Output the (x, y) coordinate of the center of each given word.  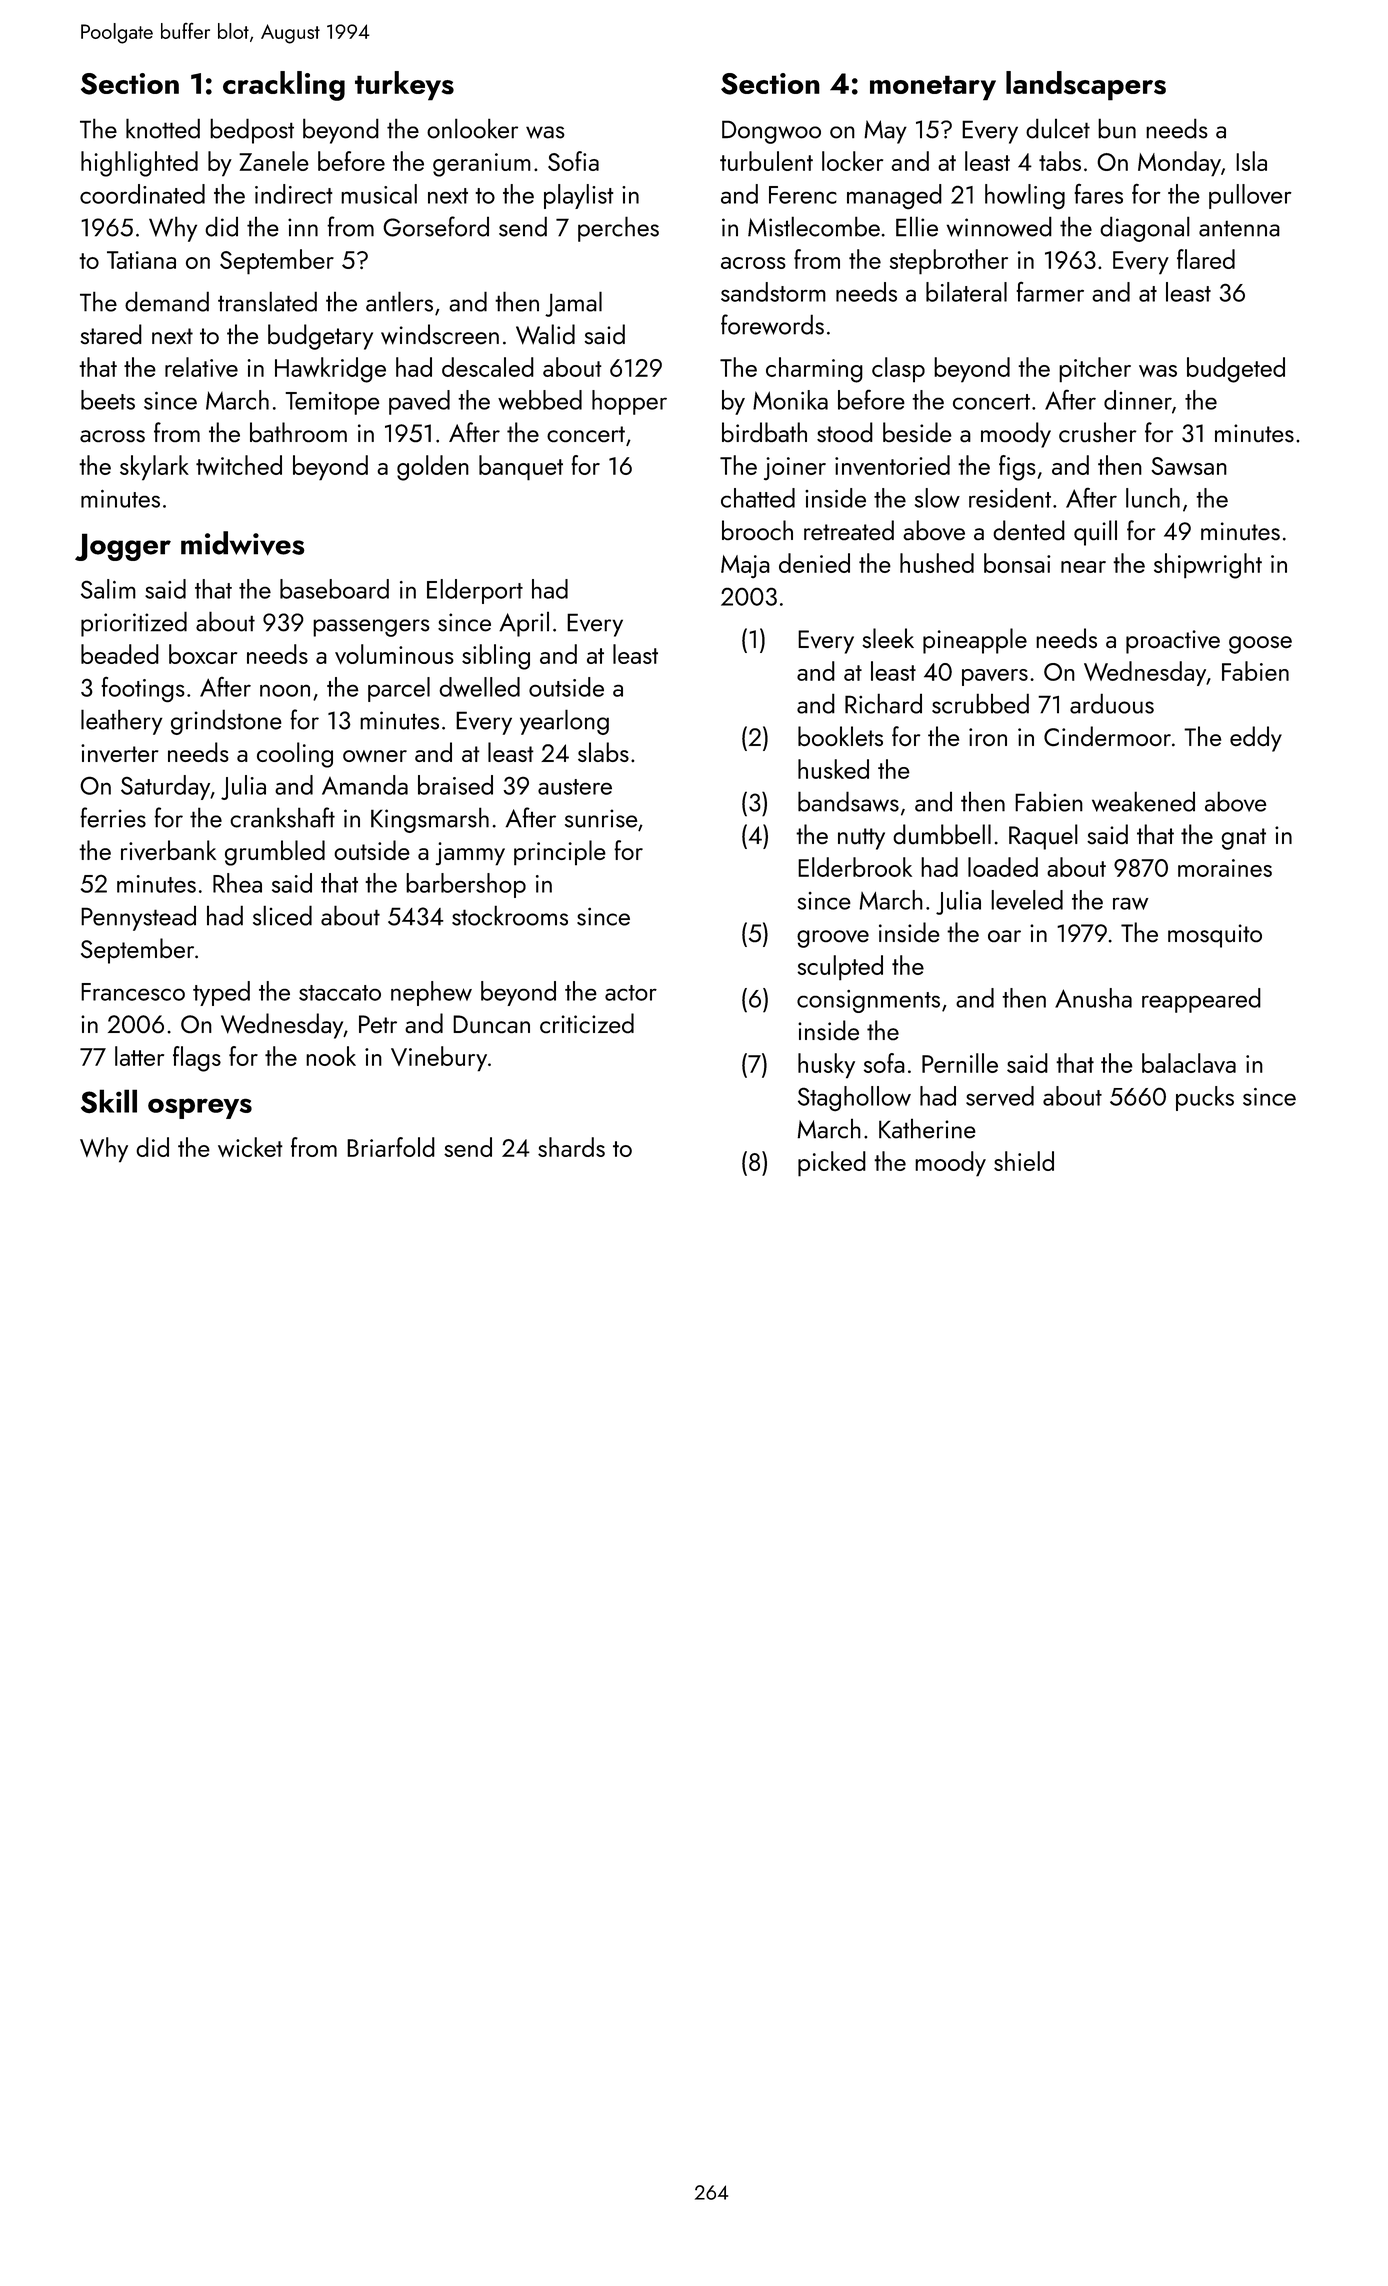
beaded (120, 654)
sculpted (840, 968)
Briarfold (391, 1147)
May (885, 132)
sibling (496, 657)
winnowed (999, 226)
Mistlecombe (814, 226)
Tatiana (141, 260)
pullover (1250, 196)
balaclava (1189, 1063)
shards (571, 1147)
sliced (282, 915)
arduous (1112, 703)
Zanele (274, 161)
